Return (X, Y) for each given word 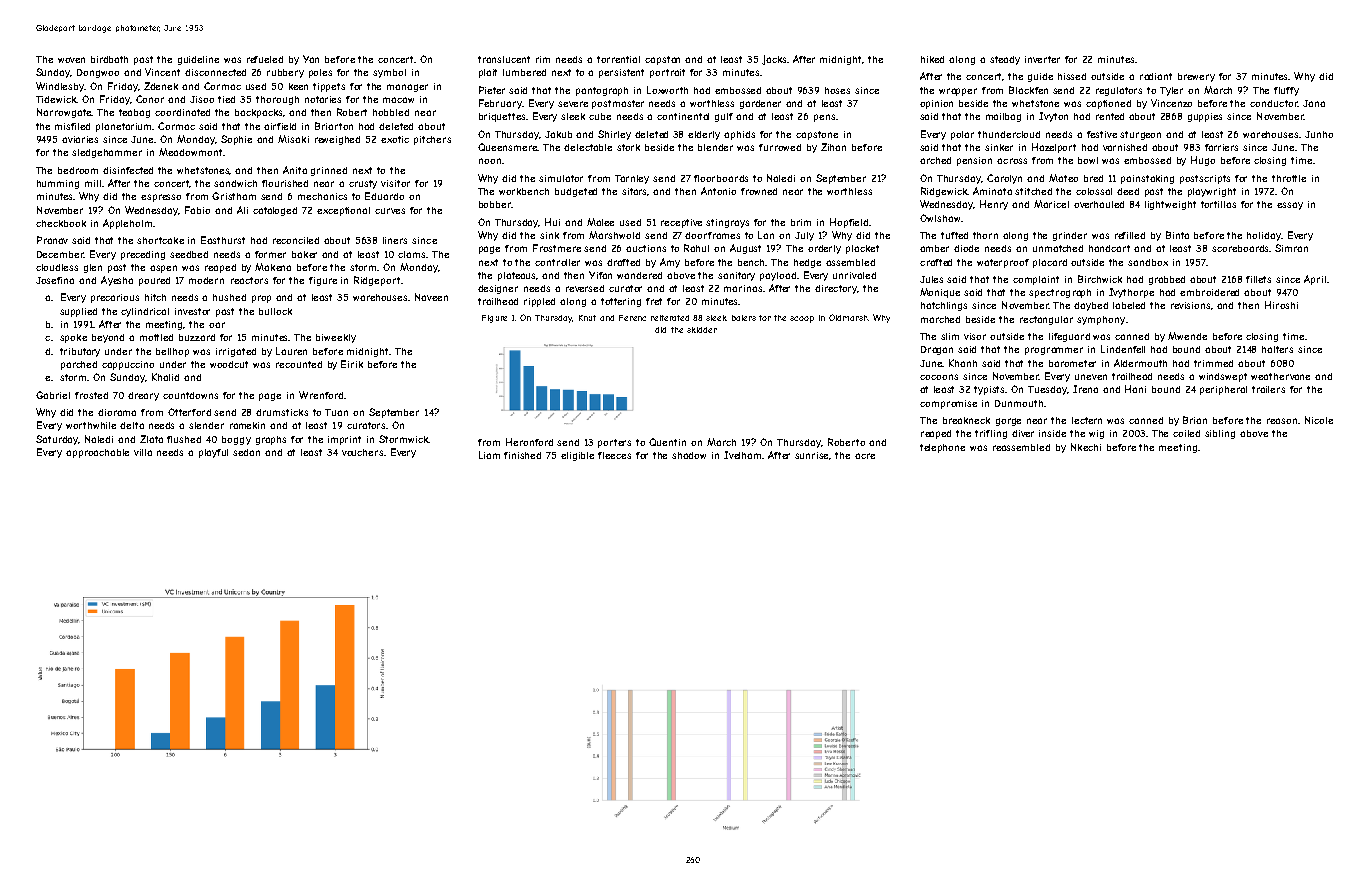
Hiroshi (1281, 305)
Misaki (293, 139)
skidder (702, 330)
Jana (1314, 103)
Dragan (937, 350)
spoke (73, 338)
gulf (724, 117)
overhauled (1099, 204)
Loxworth (667, 90)
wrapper (958, 92)
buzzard (197, 337)
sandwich (235, 183)
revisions (1190, 305)
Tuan (336, 412)
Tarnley (632, 179)
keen (298, 86)
